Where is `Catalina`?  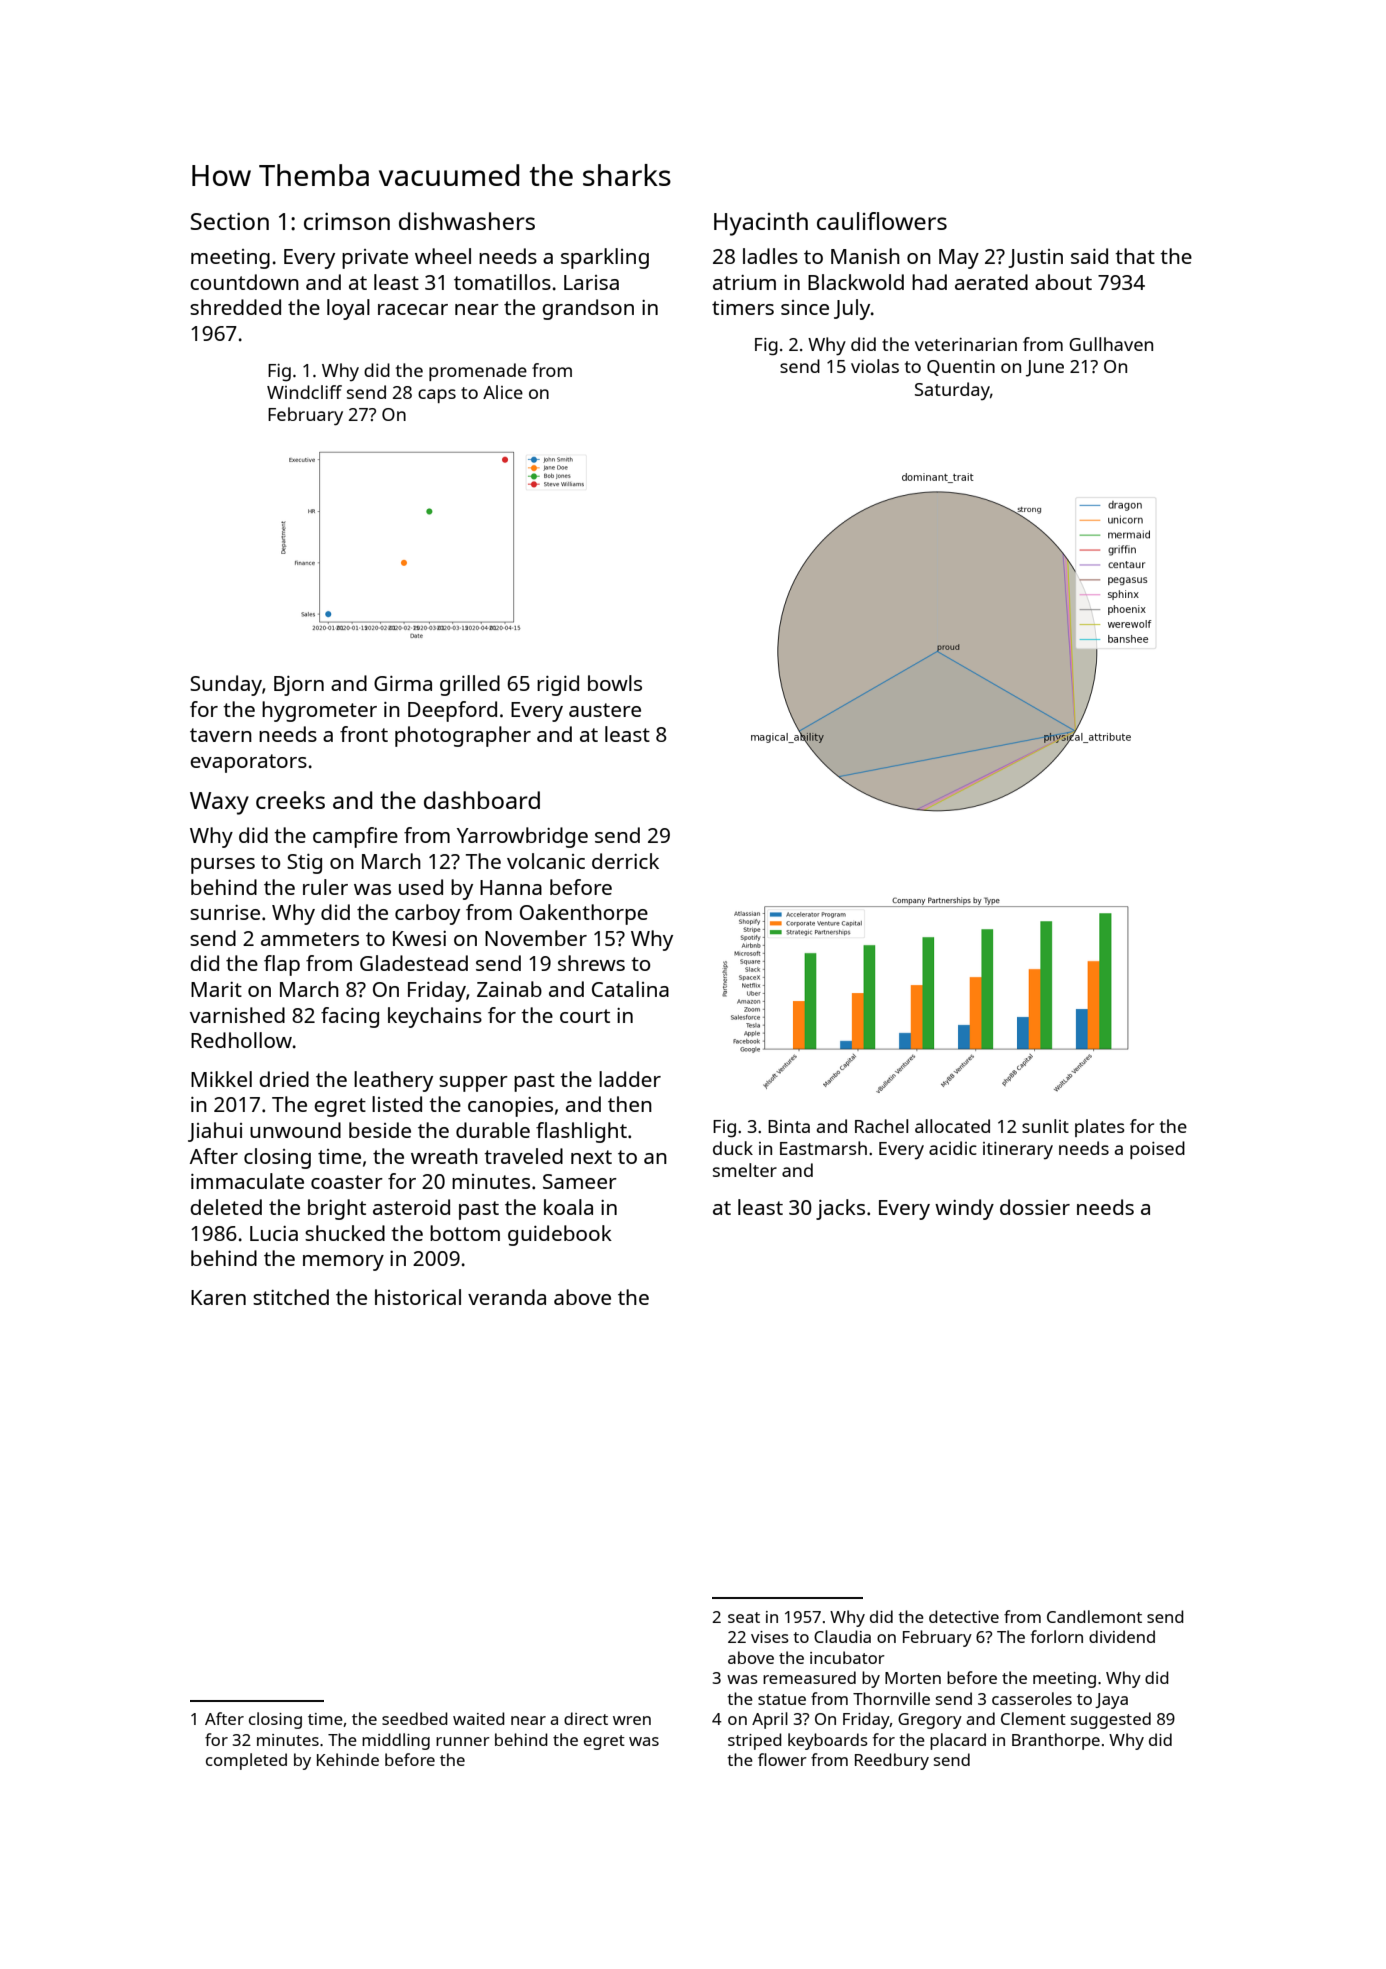 Catalina is located at coordinates (630, 989).
